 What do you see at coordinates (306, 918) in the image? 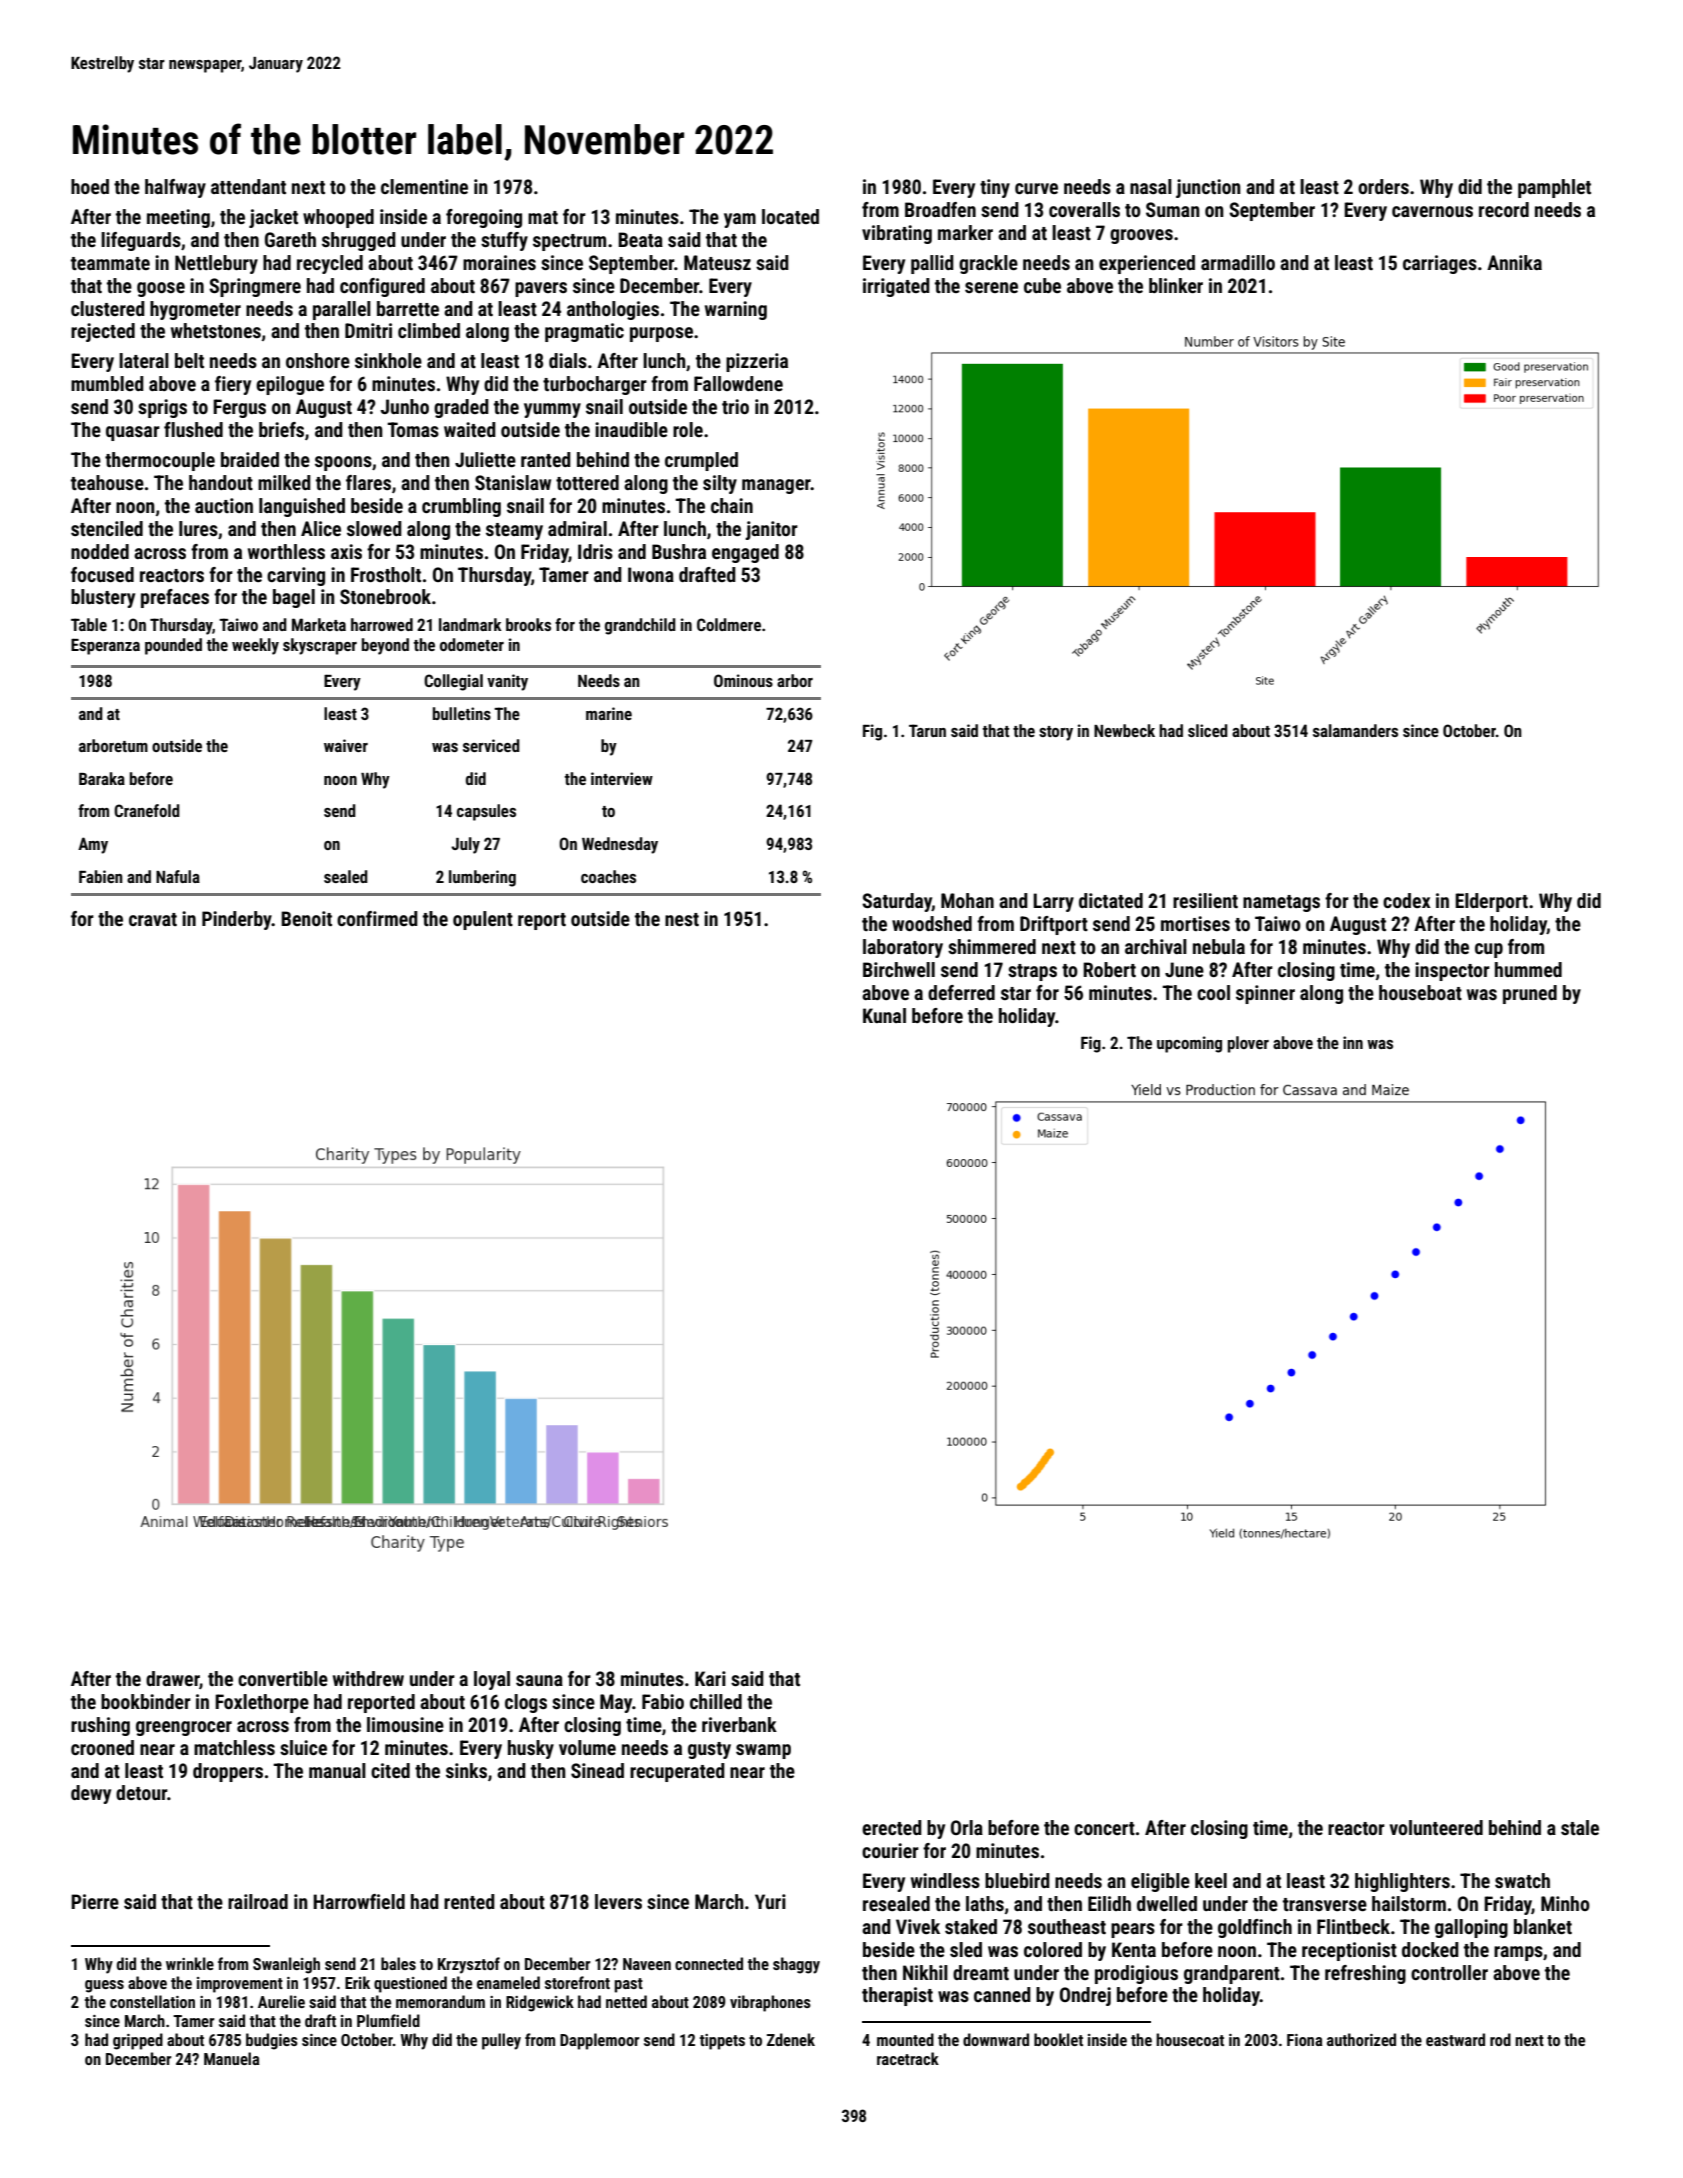
I see `Benoit` at bounding box center [306, 918].
